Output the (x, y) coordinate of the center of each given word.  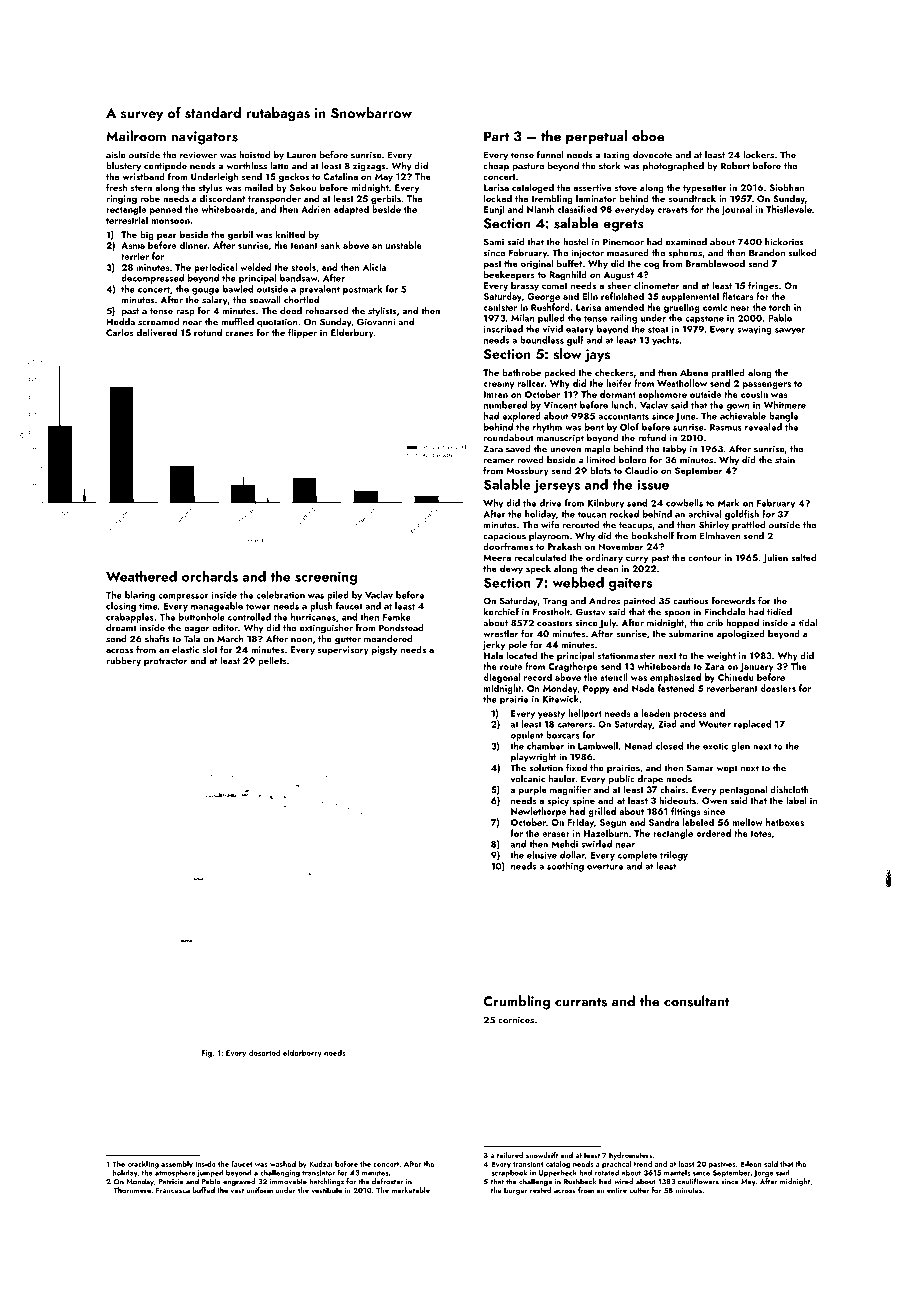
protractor (165, 662)
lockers (758, 155)
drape (650, 780)
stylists (382, 312)
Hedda (120, 322)
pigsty (384, 650)
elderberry (302, 1054)
